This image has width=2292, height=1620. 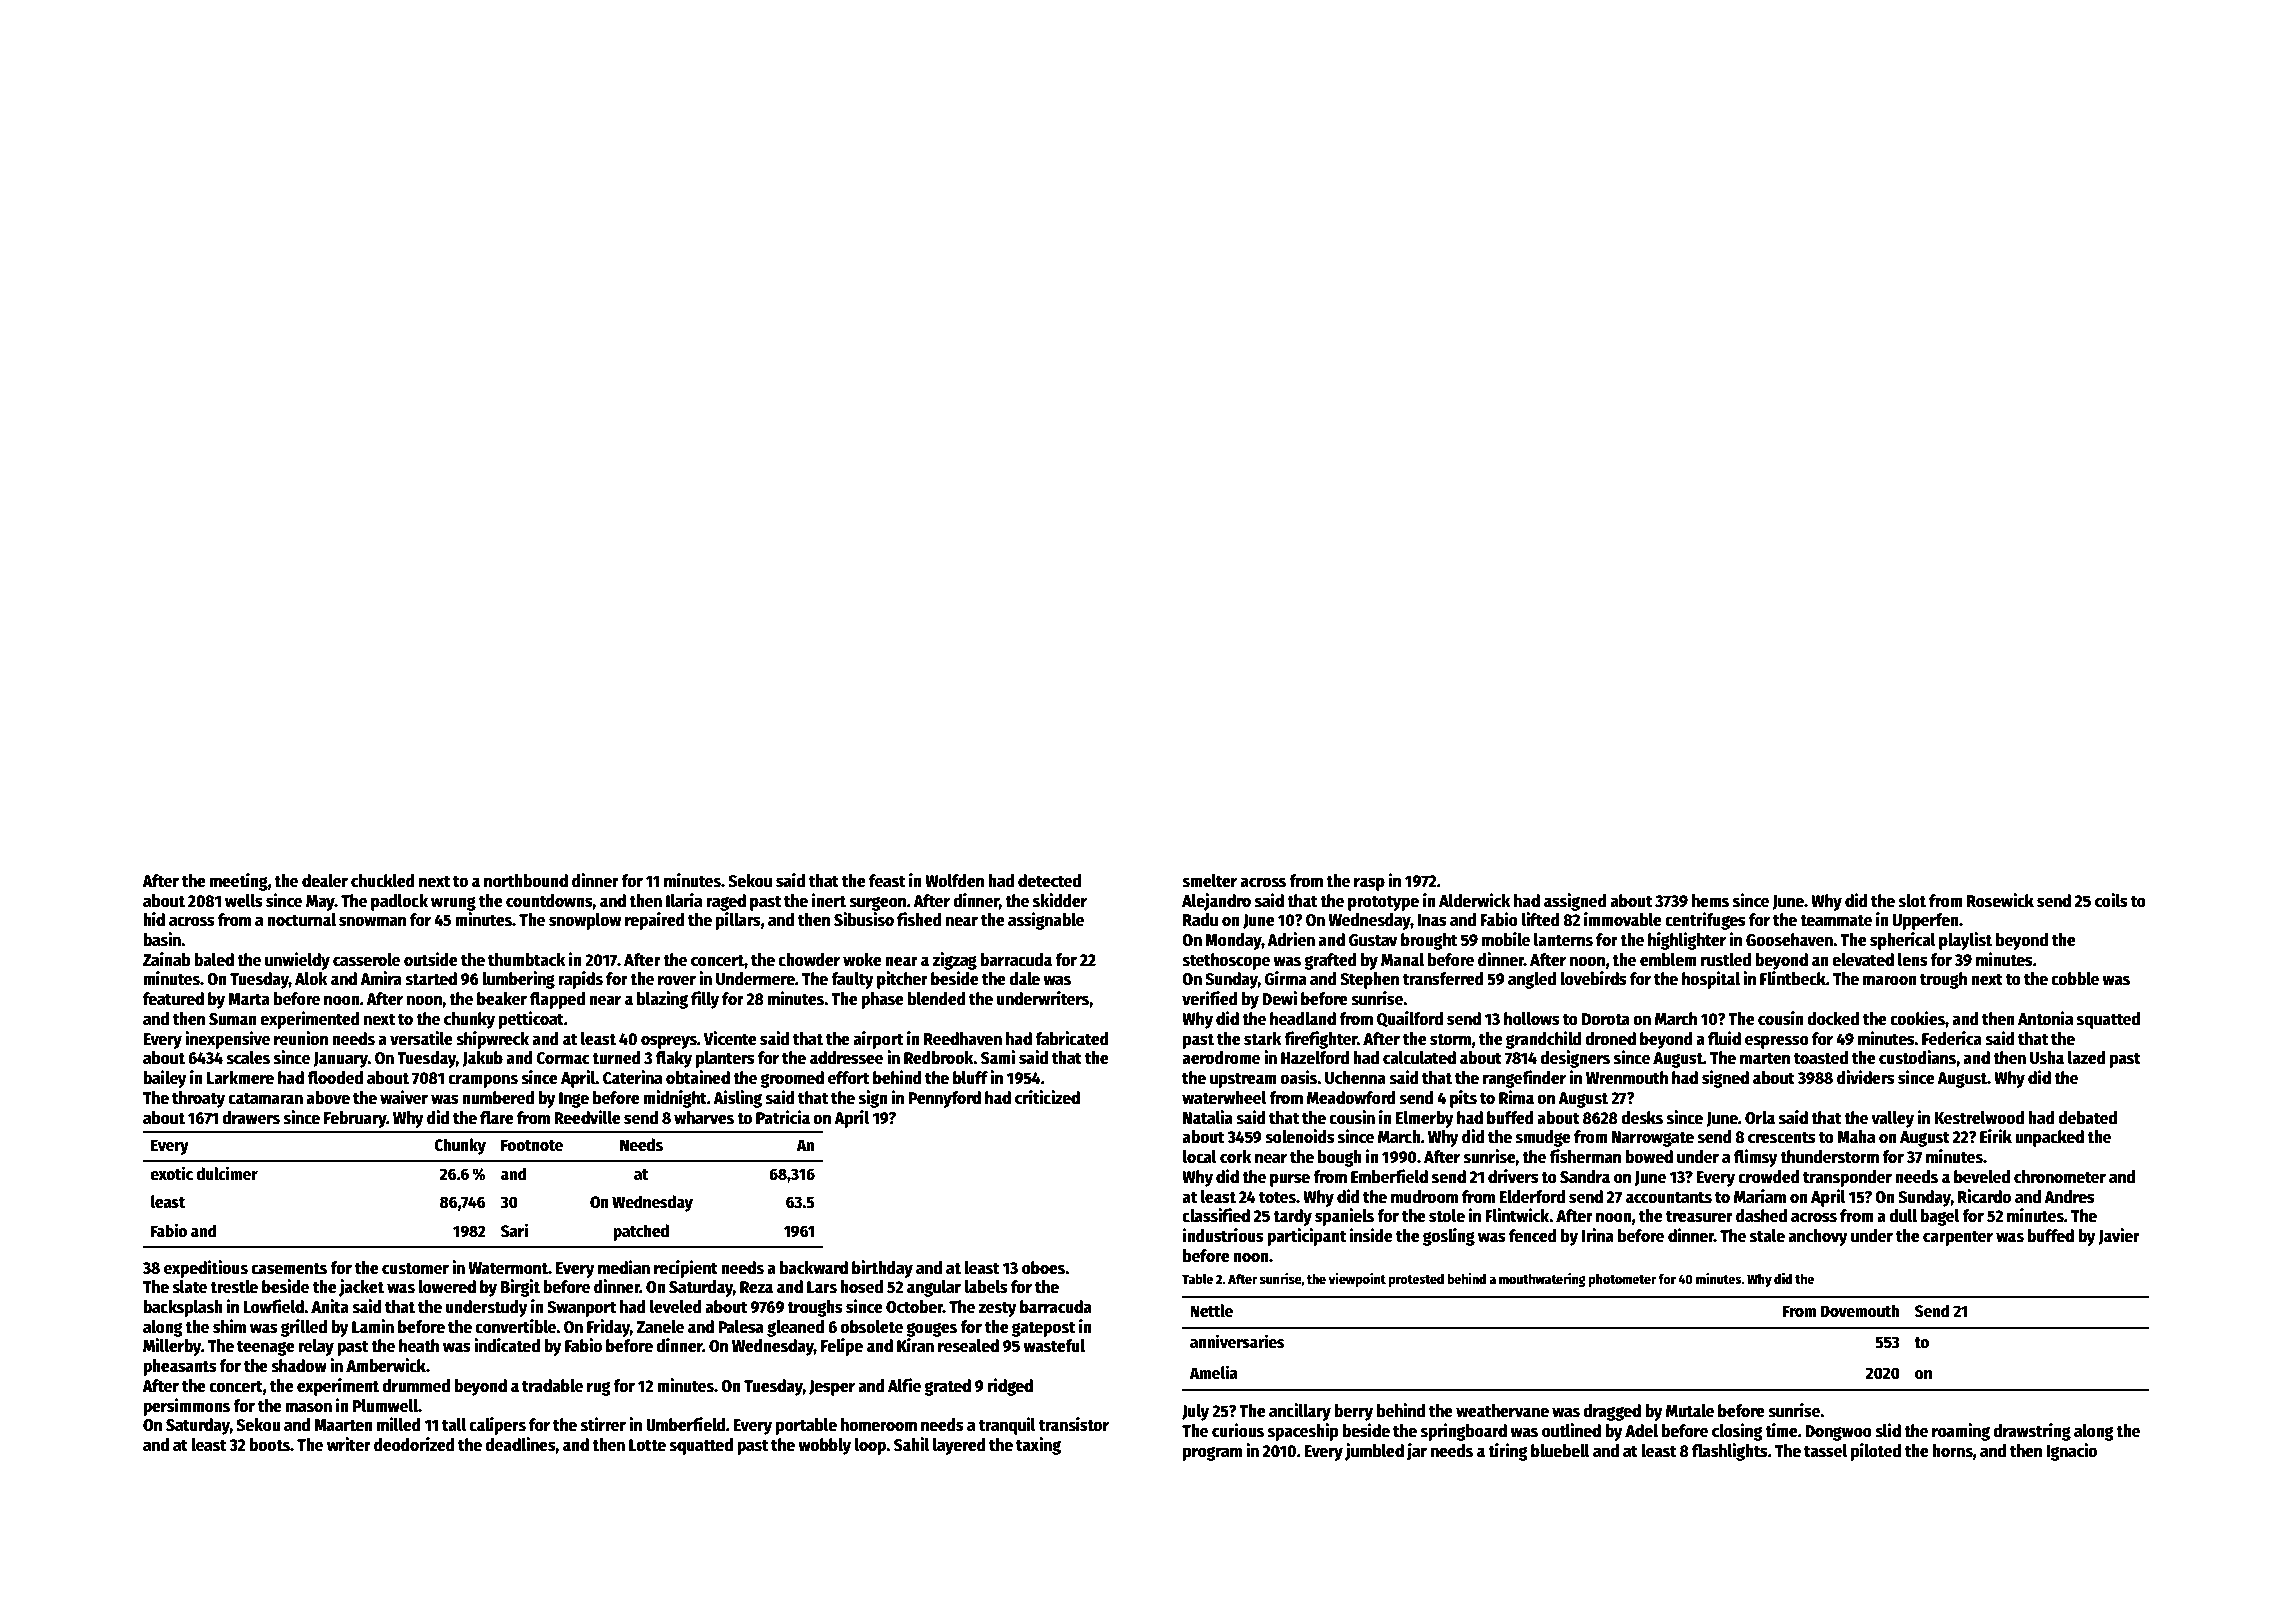 What do you see at coordinates (1623, 919) in the image?
I see `immovable` at bounding box center [1623, 919].
